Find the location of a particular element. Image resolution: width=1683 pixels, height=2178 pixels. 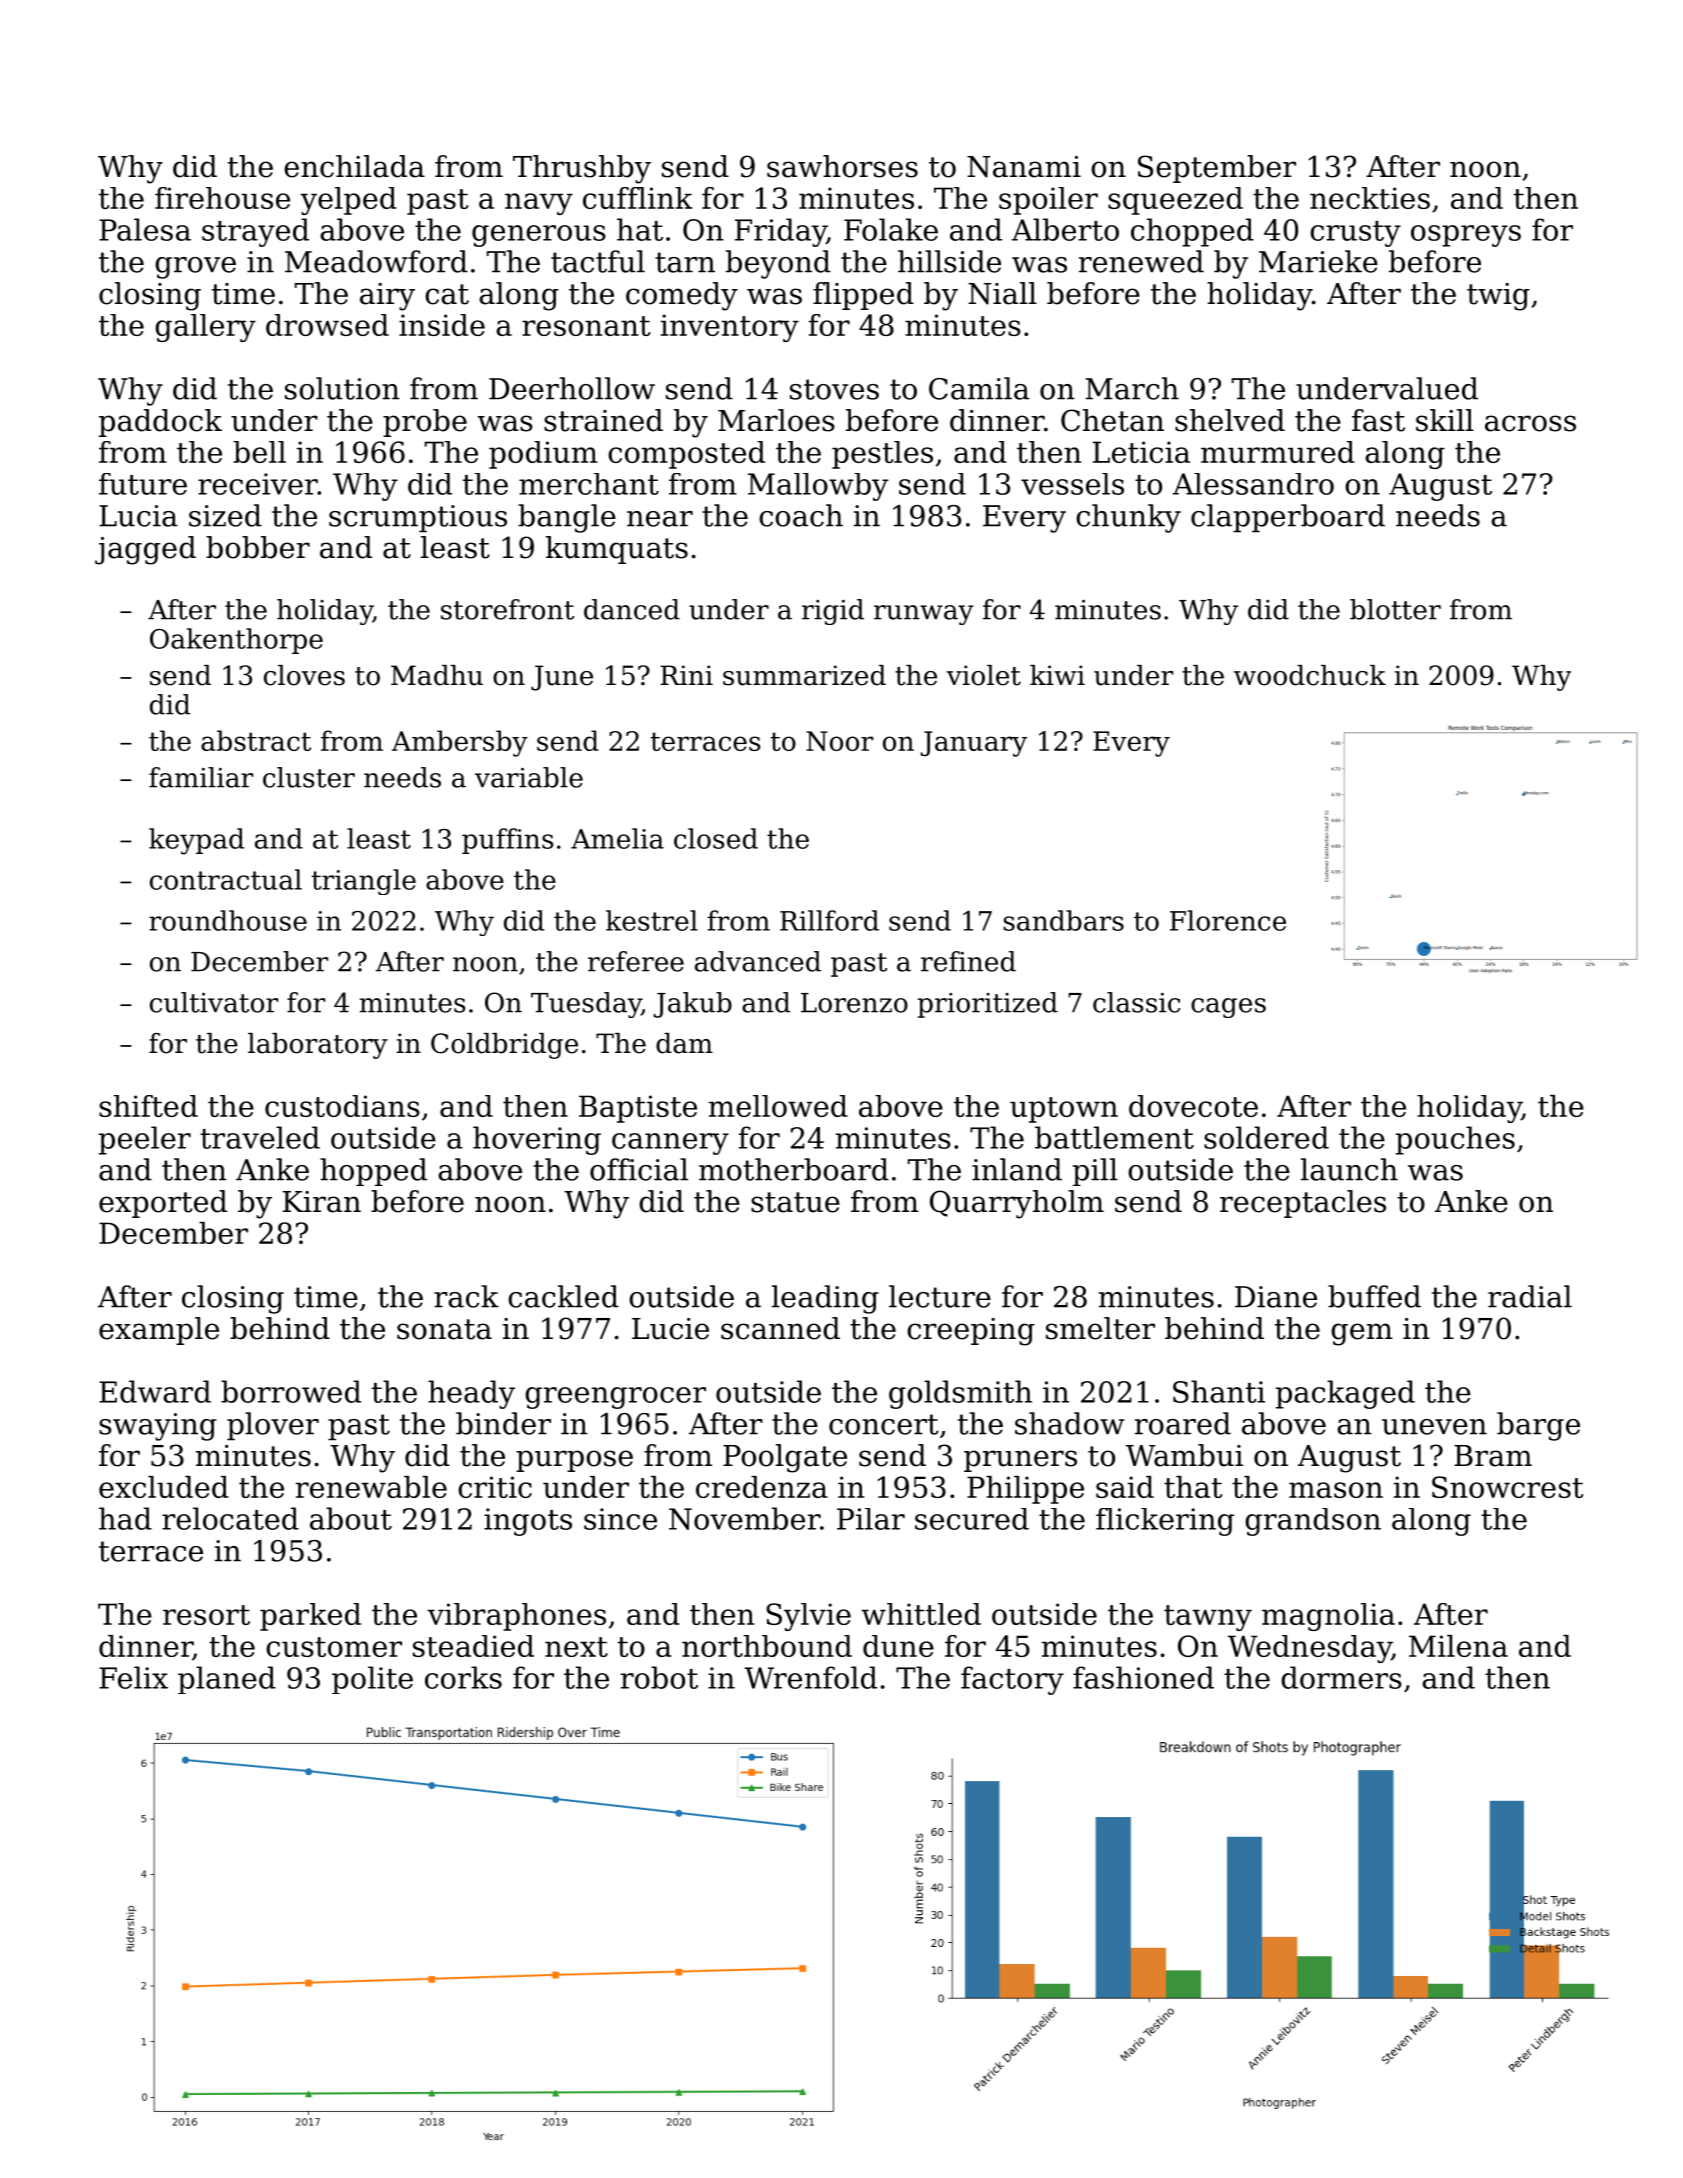

Florence is located at coordinates (1228, 920).
